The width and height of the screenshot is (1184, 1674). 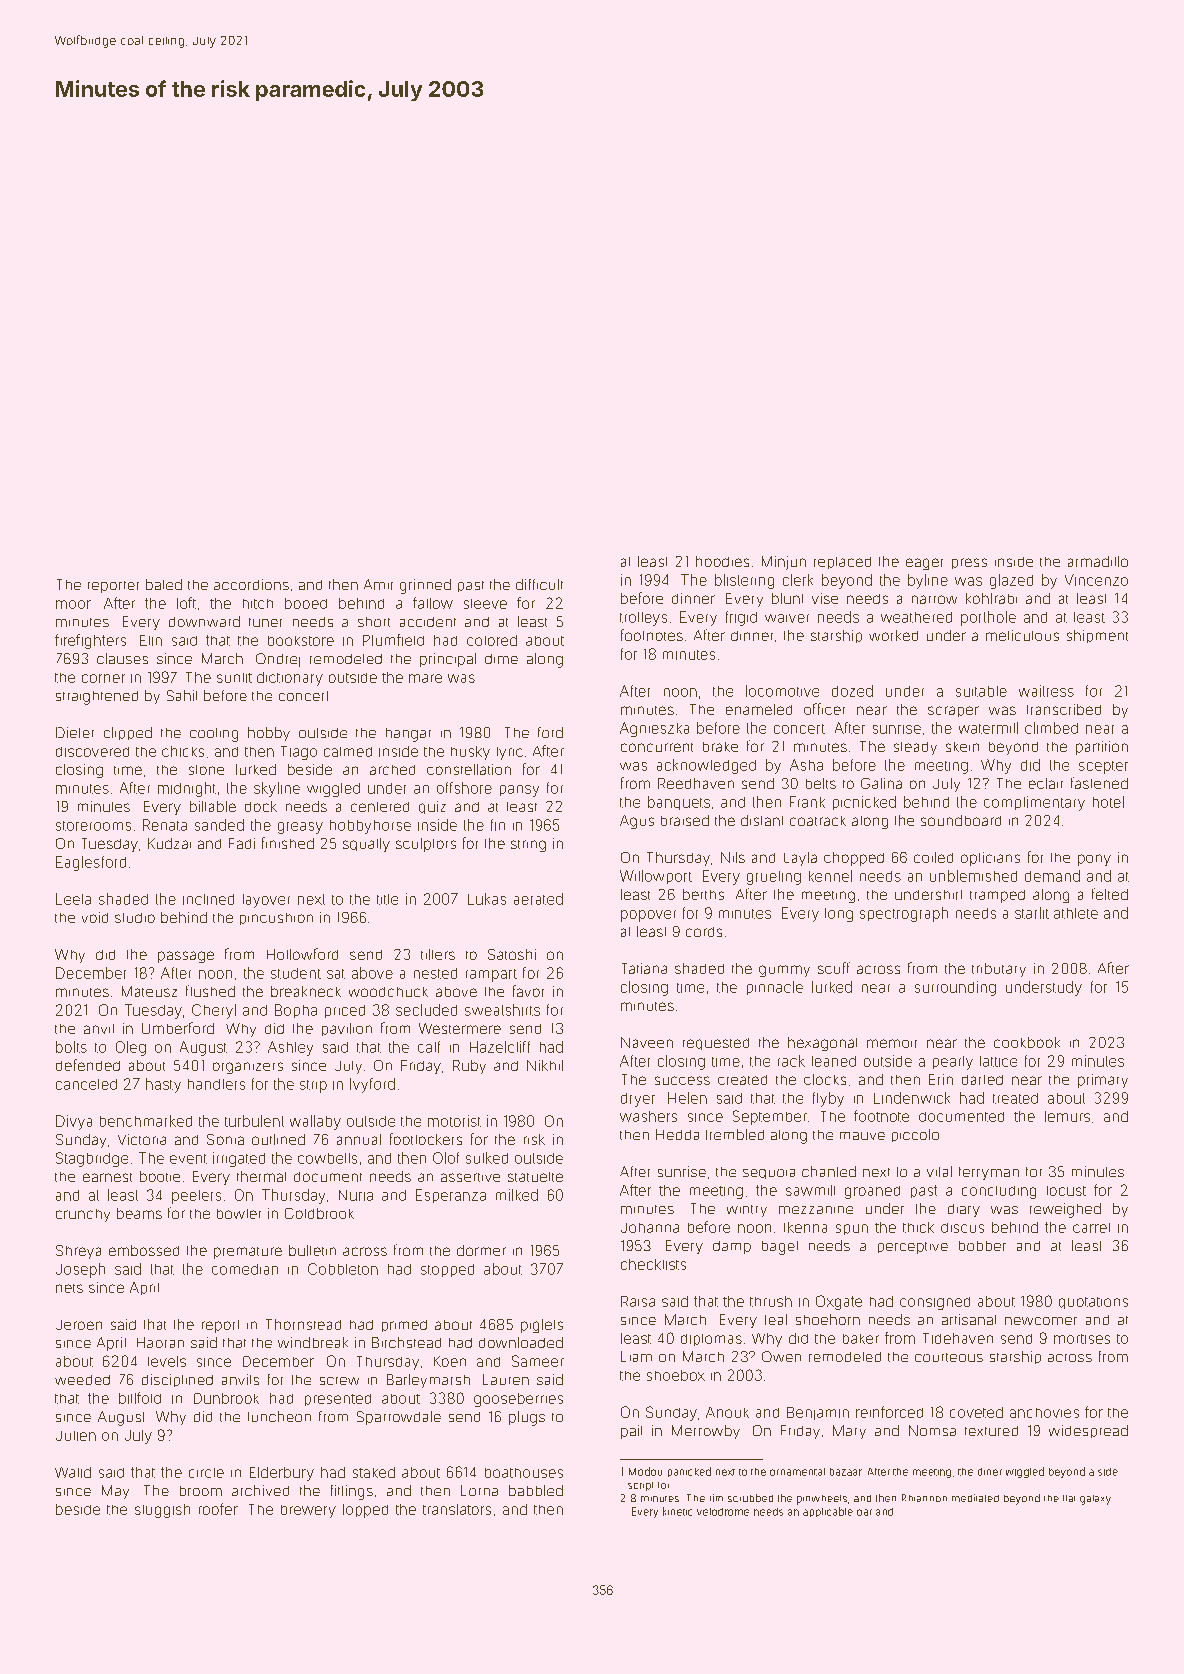 What do you see at coordinates (251, 584) in the screenshot?
I see `accordions` at bounding box center [251, 584].
